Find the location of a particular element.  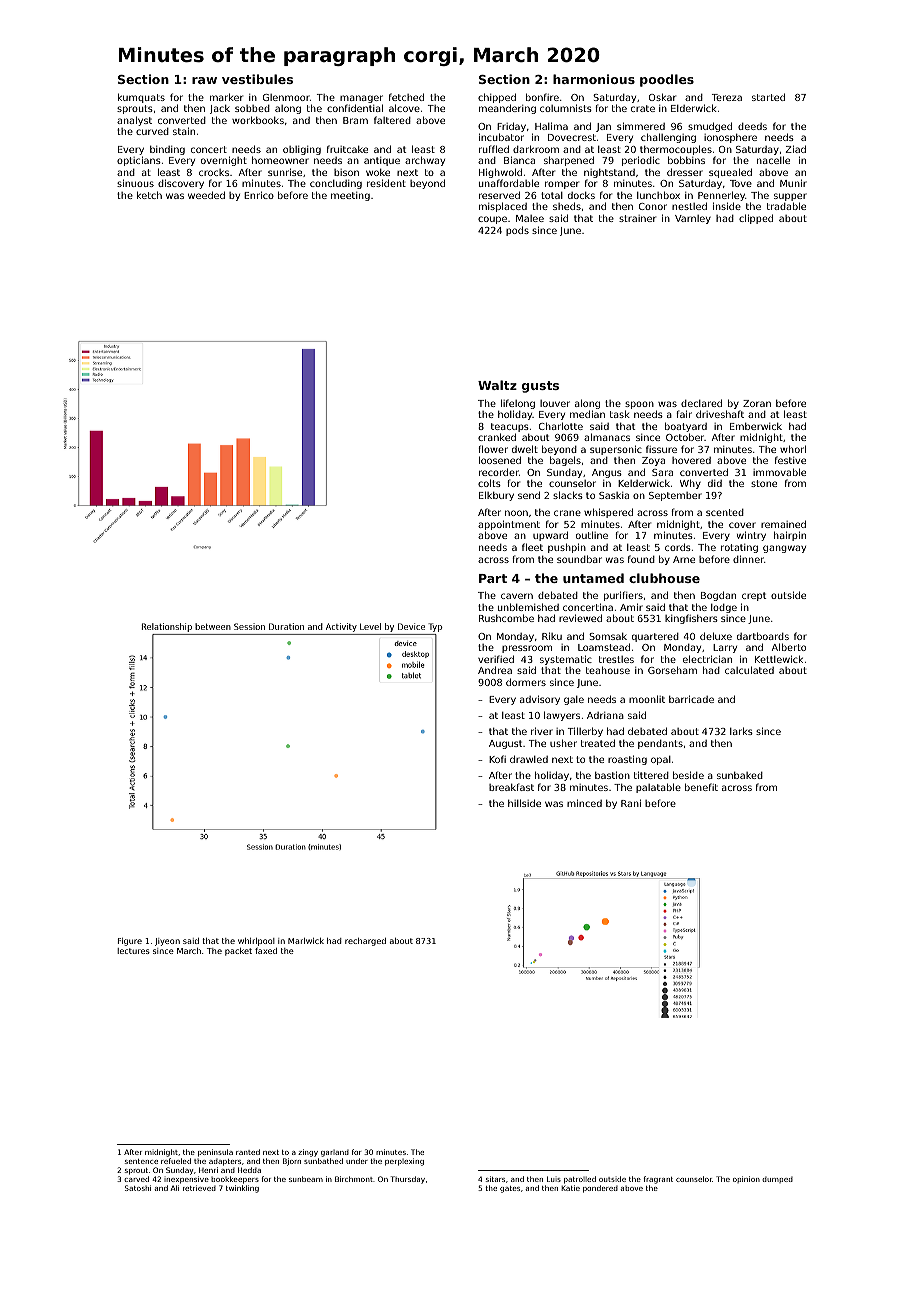

twinkling is located at coordinates (242, 1189).
